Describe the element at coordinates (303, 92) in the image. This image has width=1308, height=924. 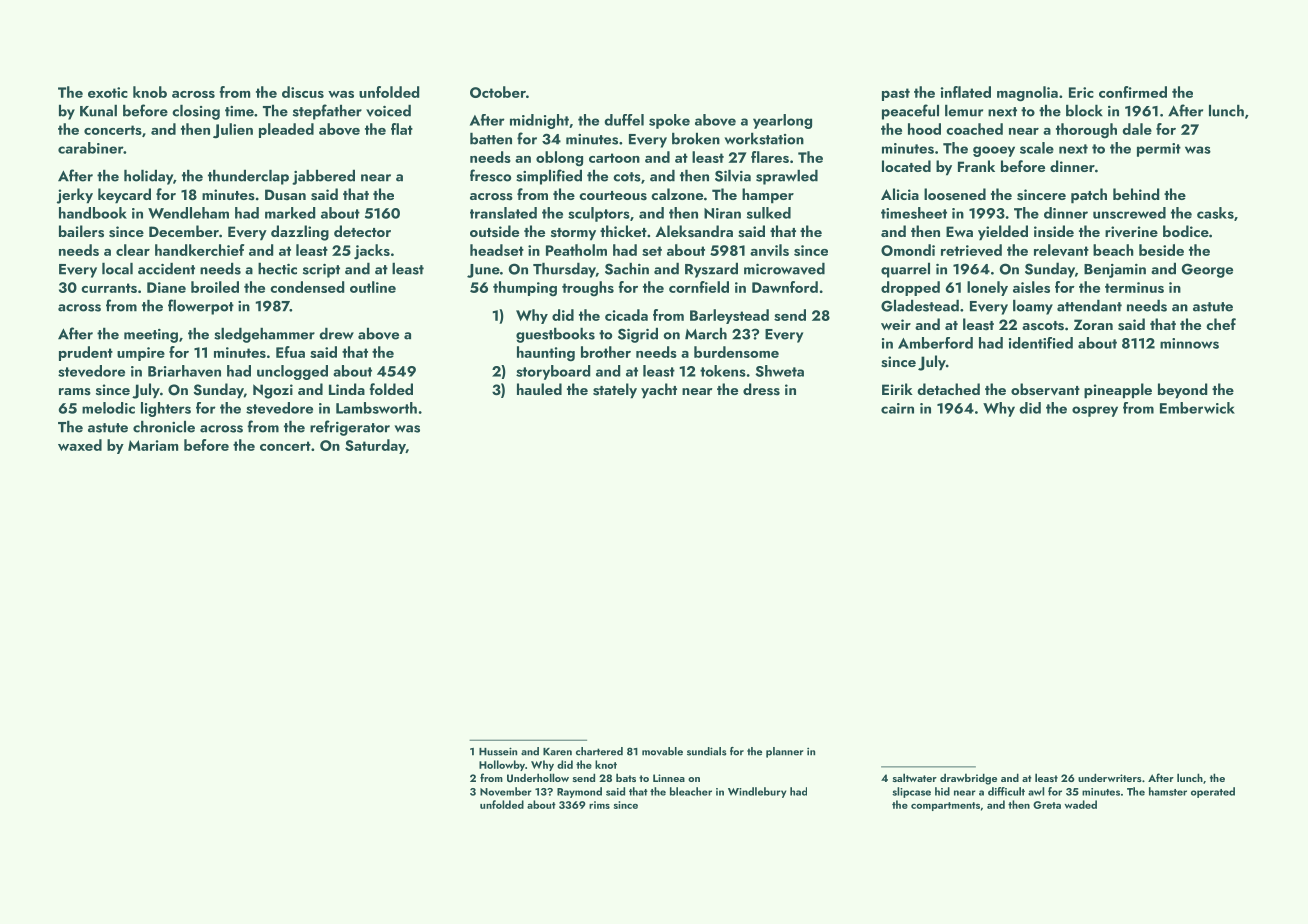
I see `discus` at that location.
